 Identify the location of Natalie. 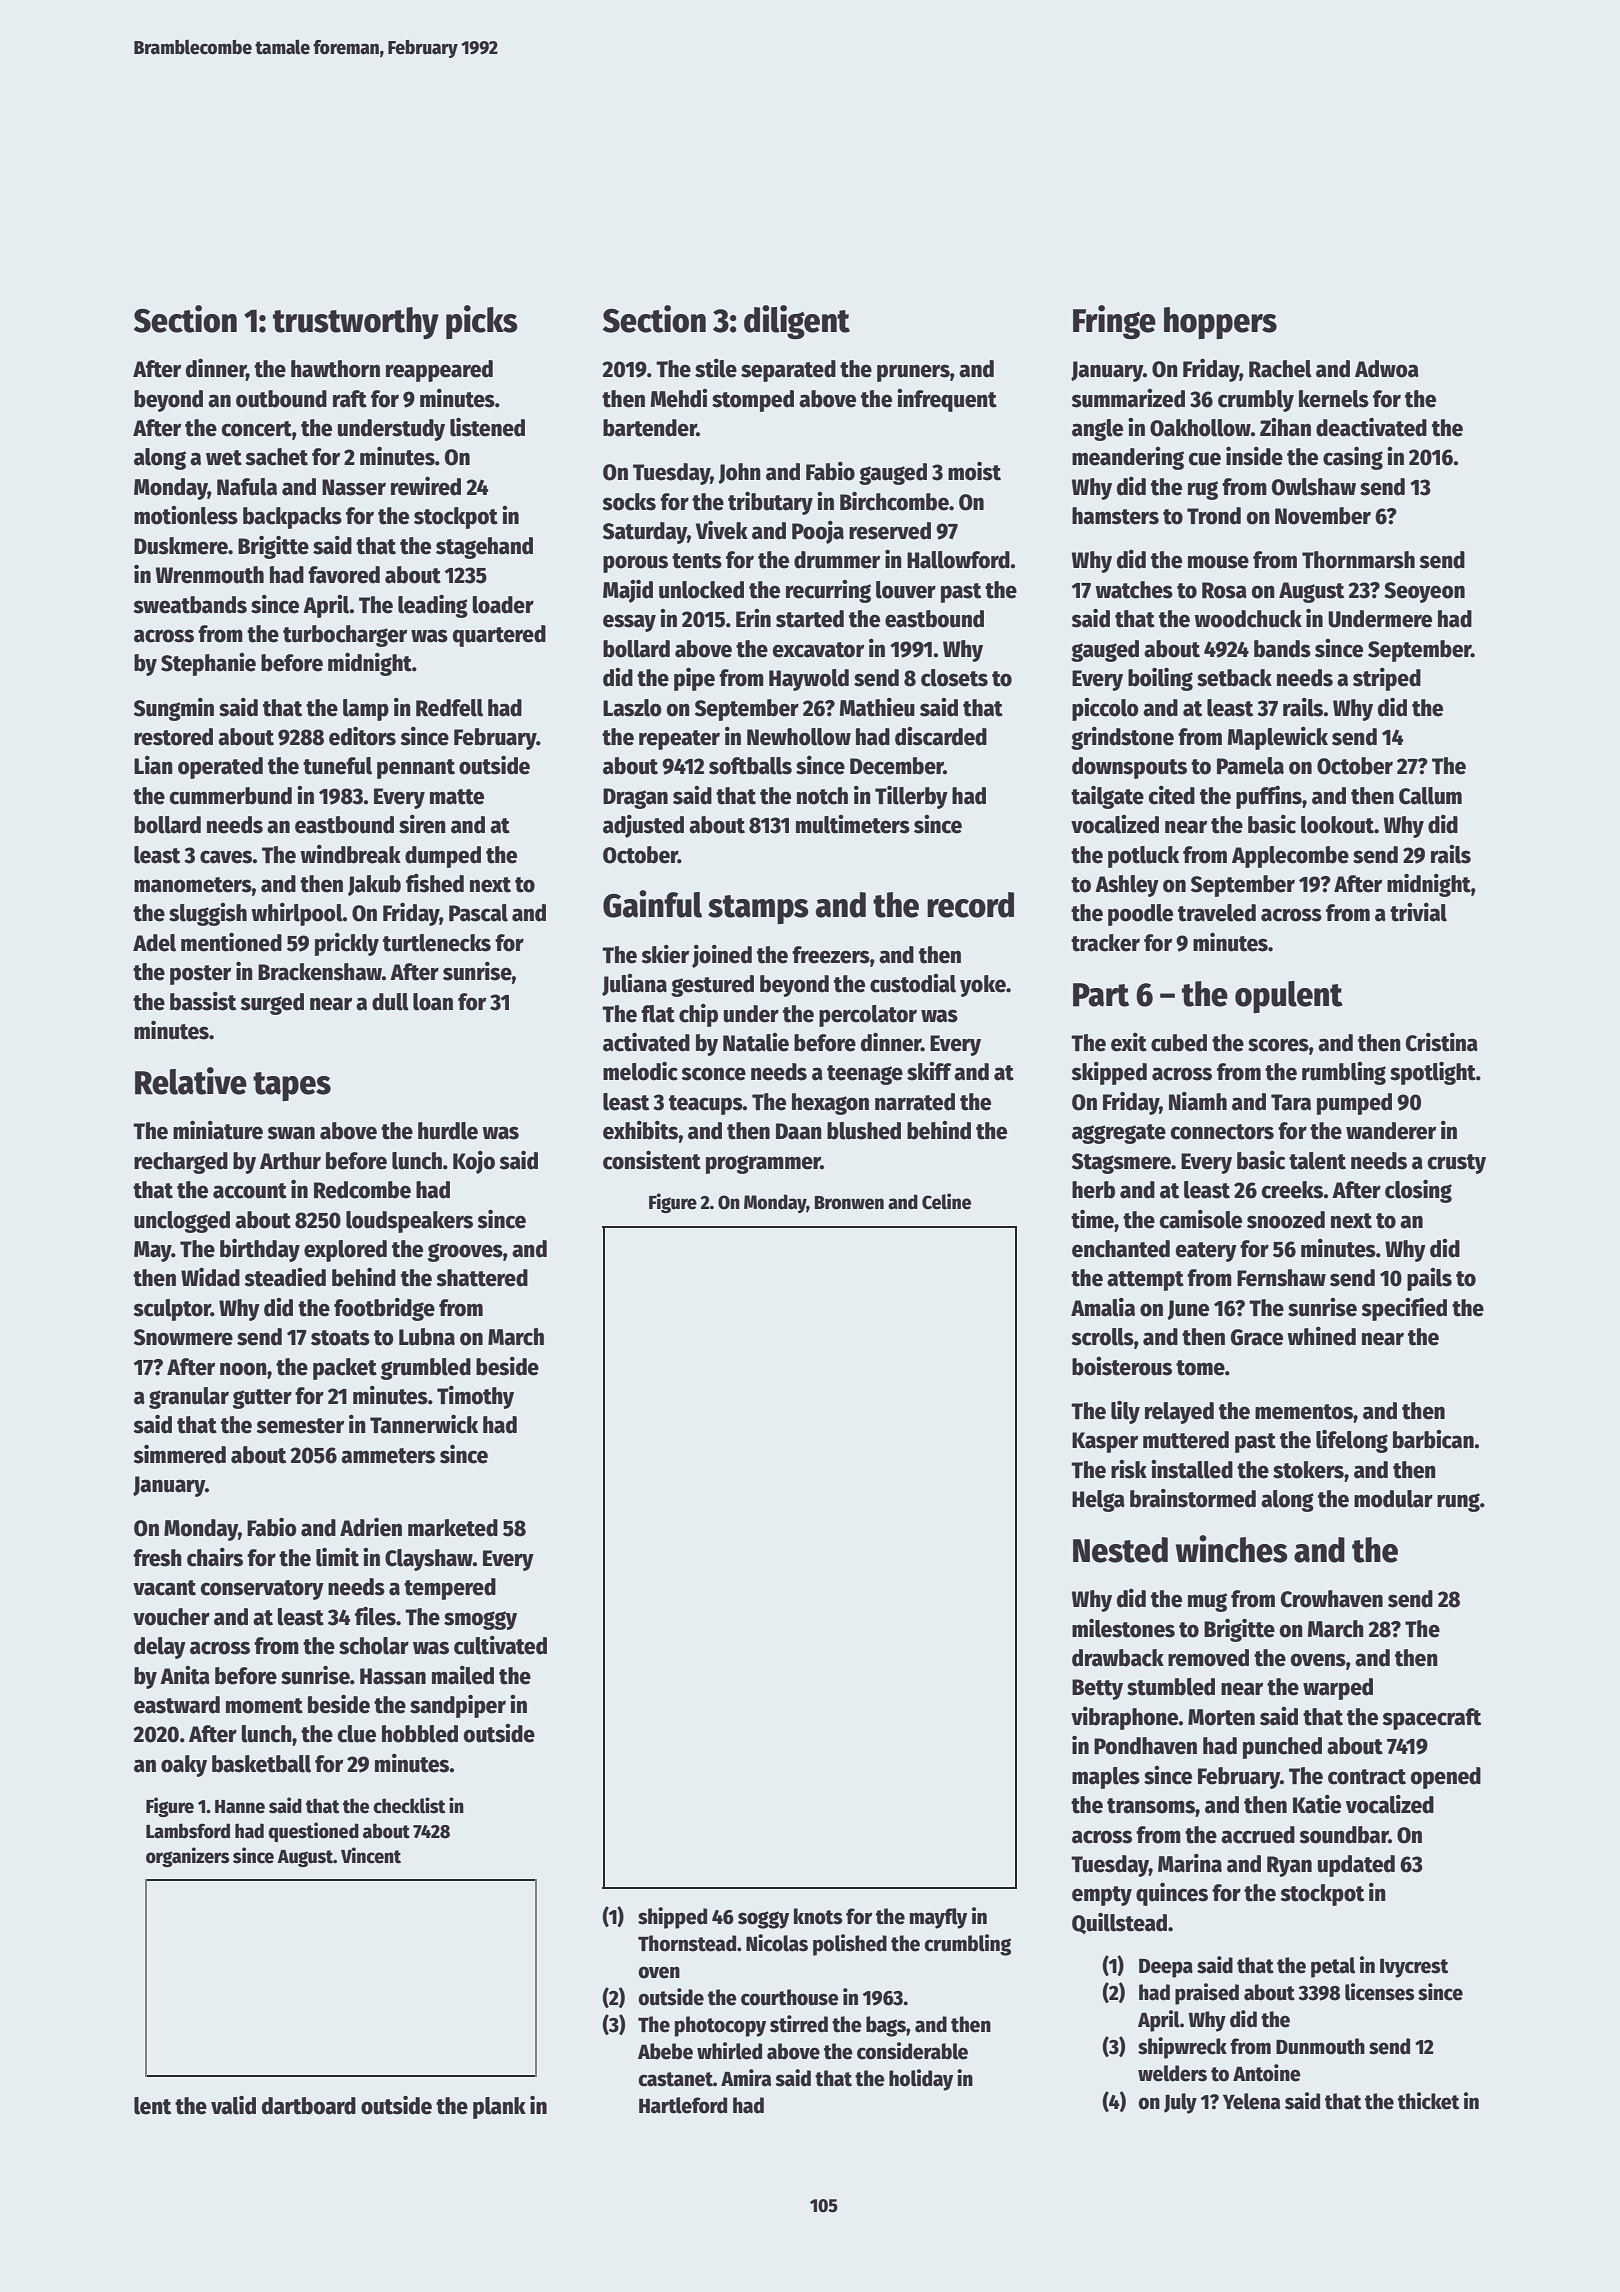
(756, 1042).
